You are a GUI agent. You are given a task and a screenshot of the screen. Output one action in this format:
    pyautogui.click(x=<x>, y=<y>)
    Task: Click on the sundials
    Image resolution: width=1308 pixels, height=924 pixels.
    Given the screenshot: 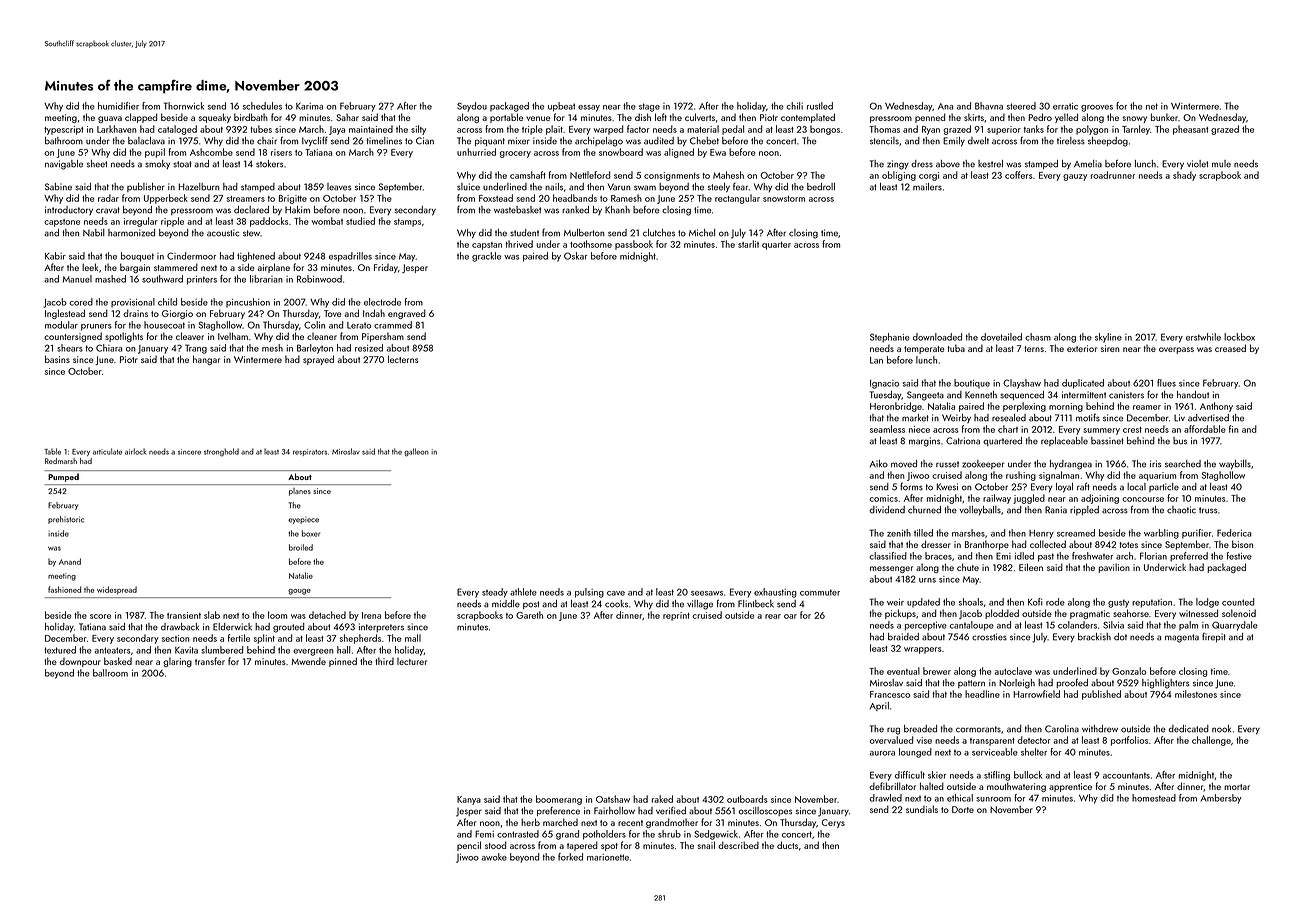 What is the action you would take?
    pyautogui.click(x=922, y=809)
